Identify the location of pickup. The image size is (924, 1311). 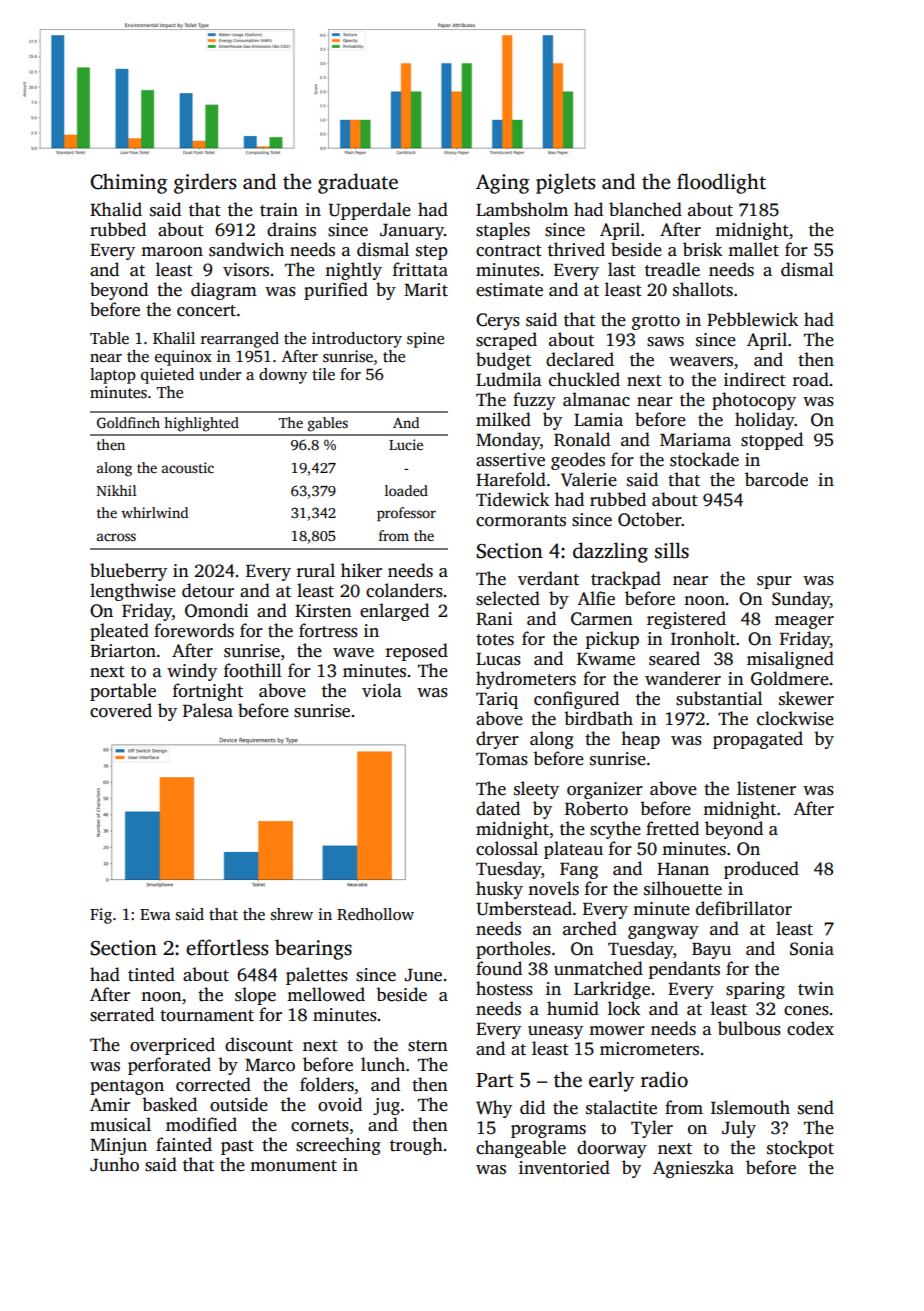
(612, 640).
